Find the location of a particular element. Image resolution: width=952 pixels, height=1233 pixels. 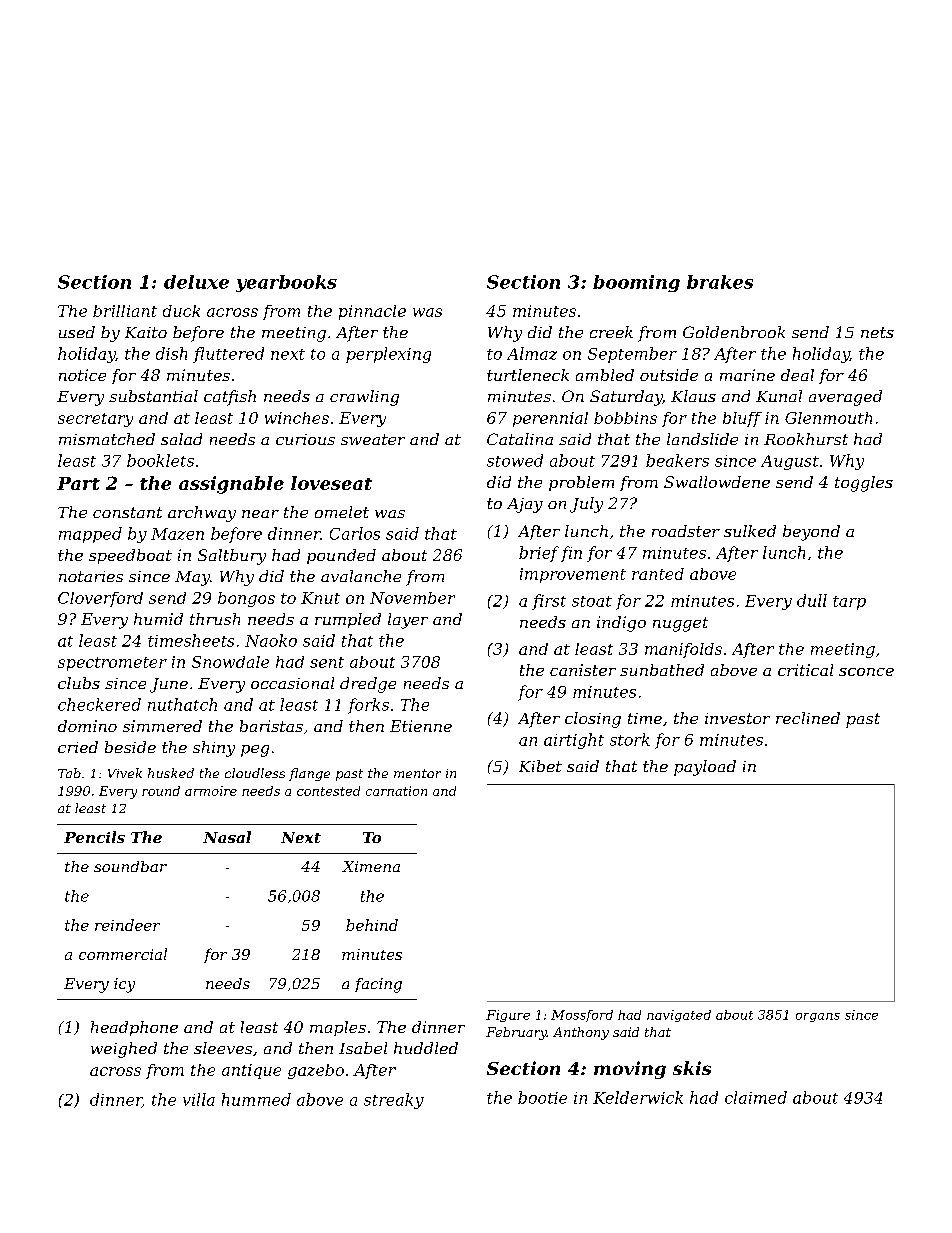

Ximena is located at coordinates (371, 866).
